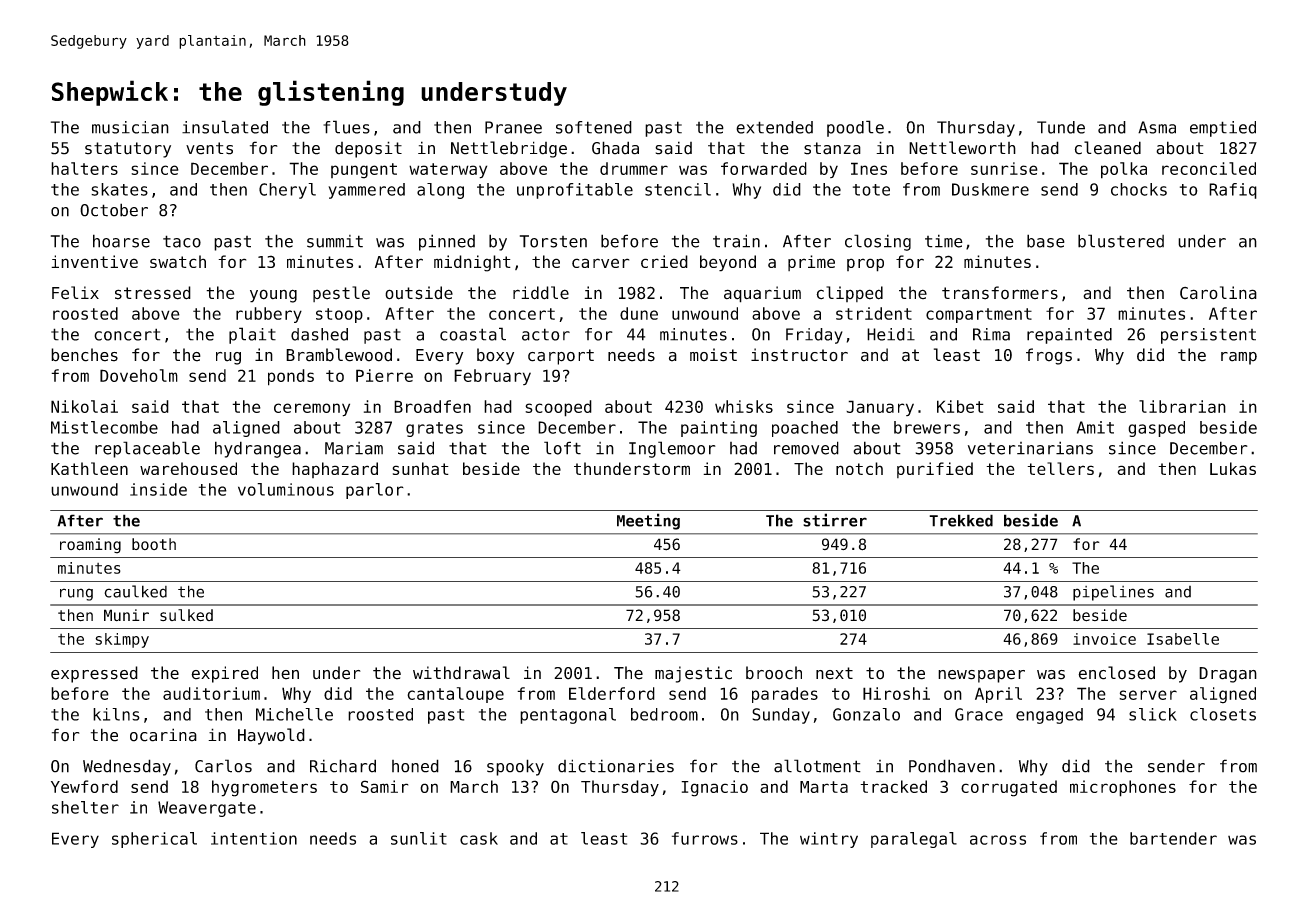 The height and width of the page is (924, 1308). What do you see at coordinates (1233, 191) in the page?
I see `Rafiq` at bounding box center [1233, 191].
